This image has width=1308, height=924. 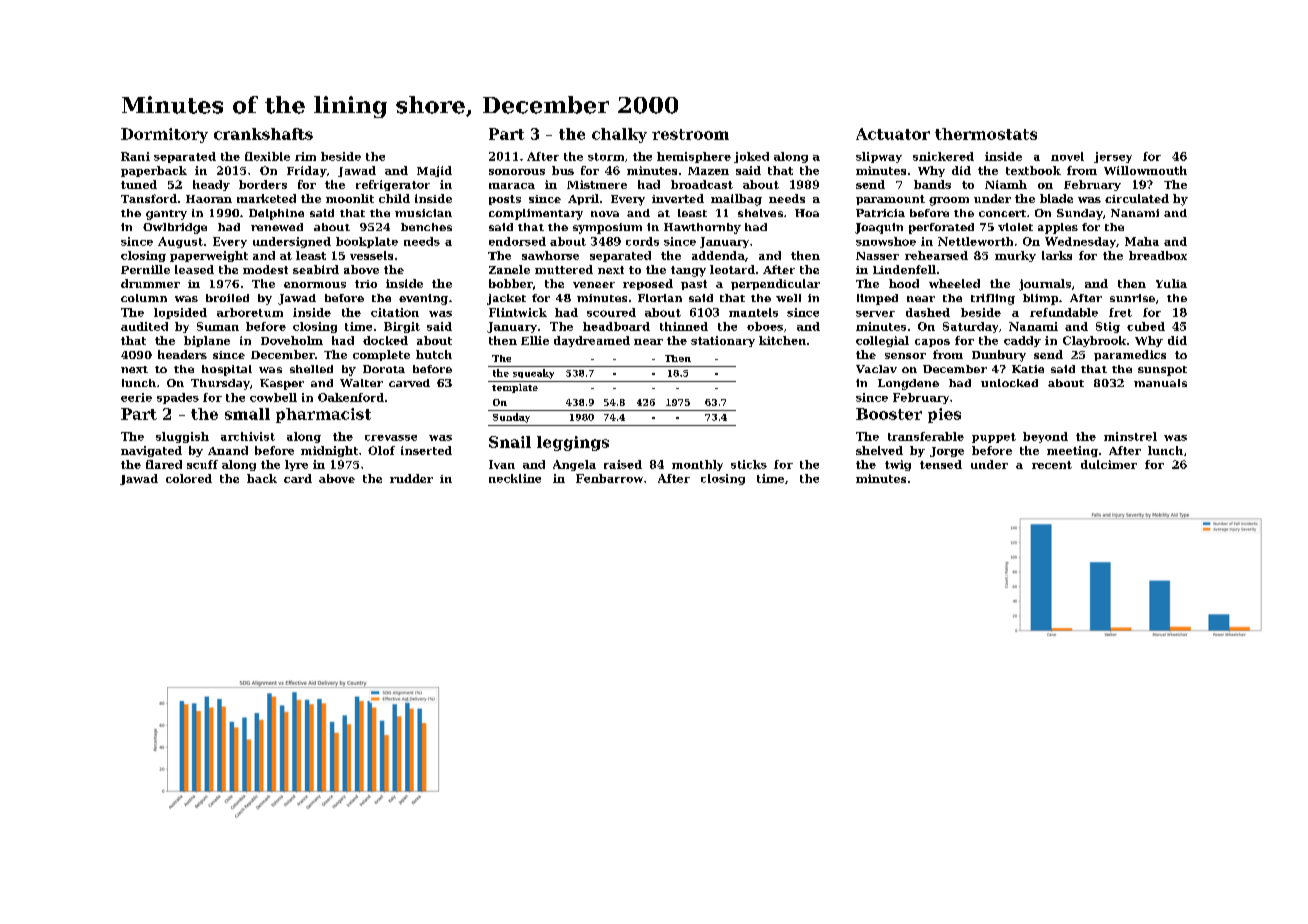 What do you see at coordinates (510, 442) in the image?
I see `Snail` at bounding box center [510, 442].
